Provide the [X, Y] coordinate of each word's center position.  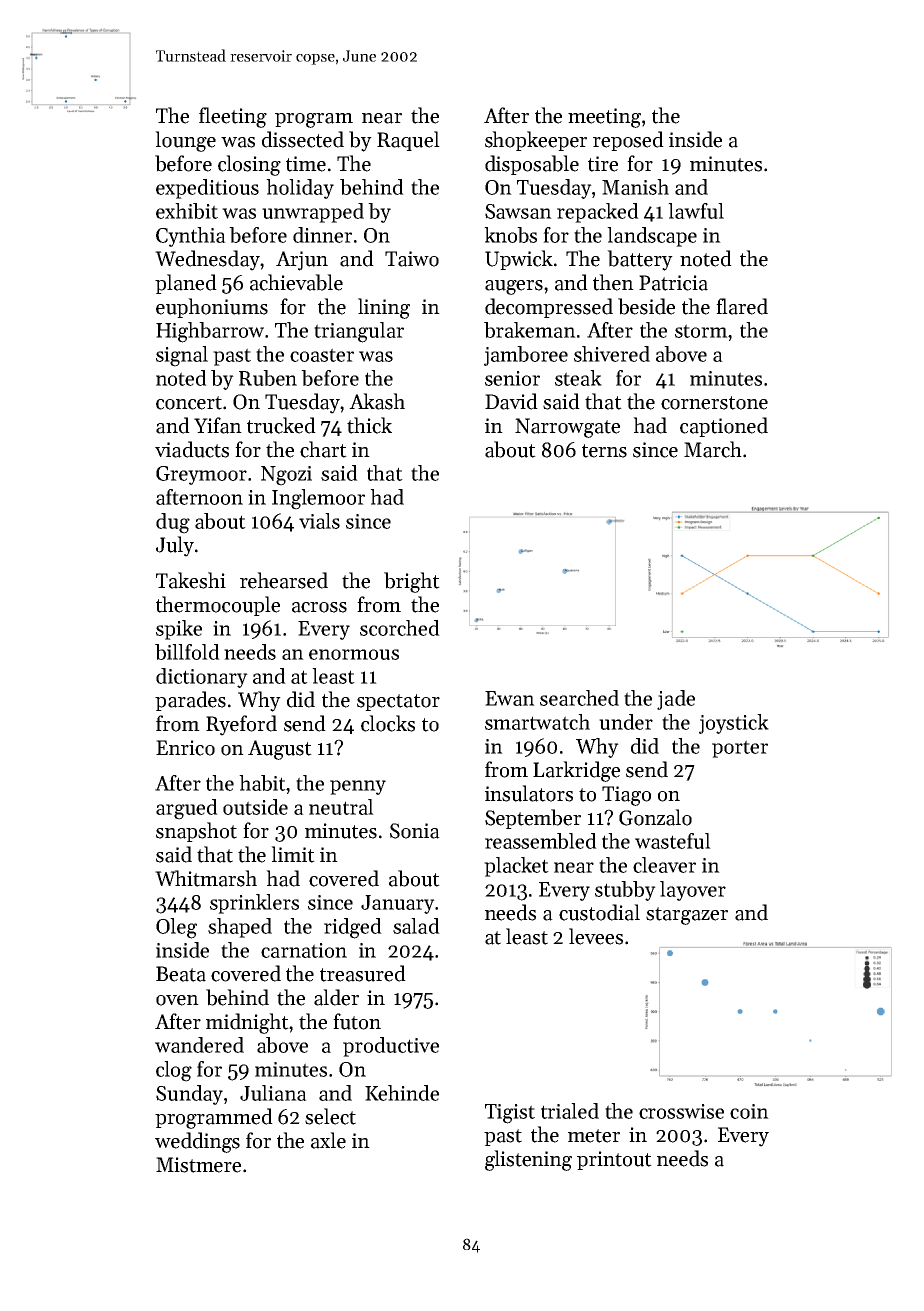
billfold [187, 652]
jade [676, 700]
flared [742, 306]
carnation [304, 950]
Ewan [510, 698]
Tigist [510, 1114]
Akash [377, 401]
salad [416, 926]
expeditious [207, 189]
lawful [696, 211]
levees [596, 936]
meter [594, 1136]
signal [182, 356]
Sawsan [518, 211]
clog [174, 1071]
